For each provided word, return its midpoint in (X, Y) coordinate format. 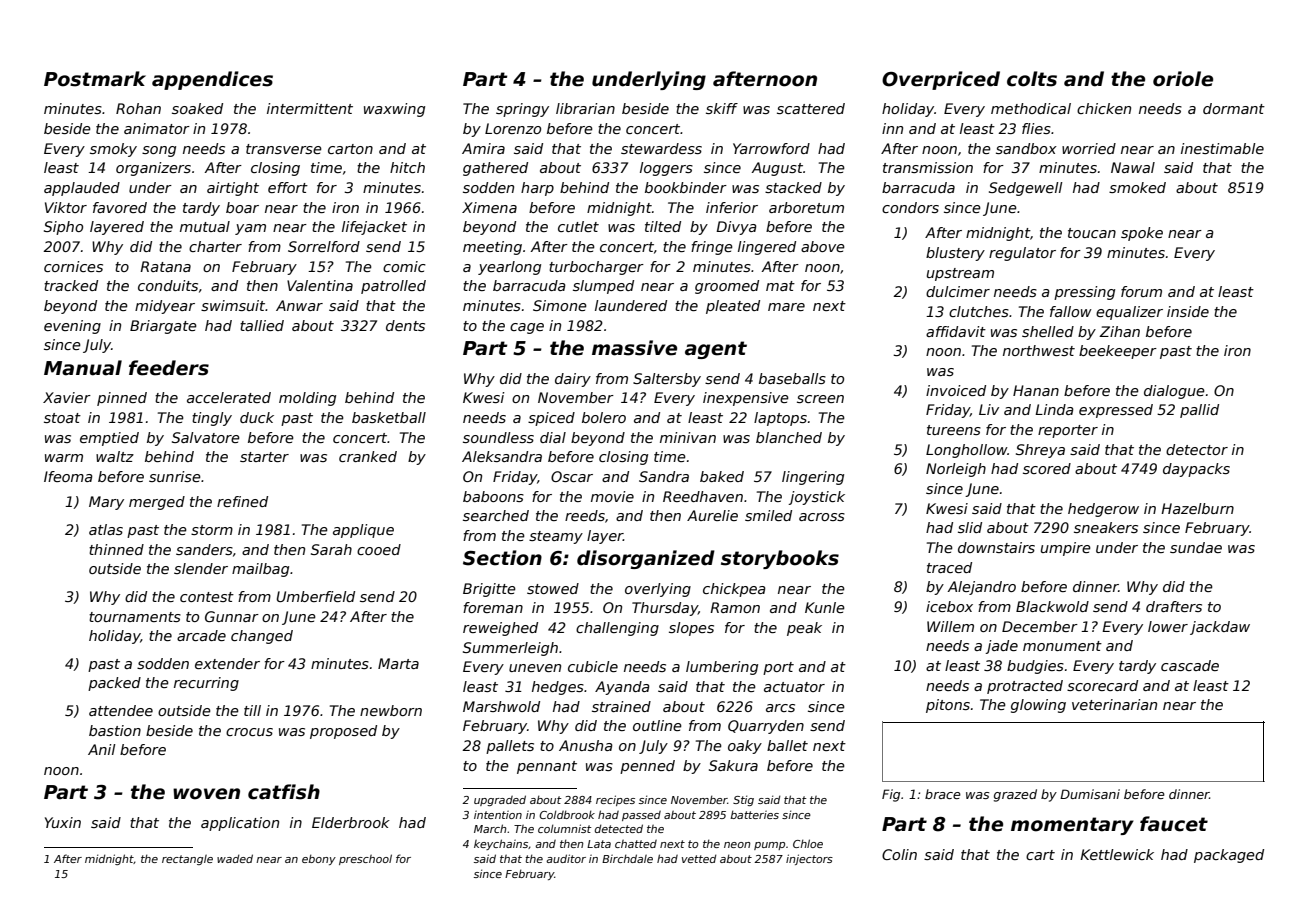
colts (1032, 79)
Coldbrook (567, 814)
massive (634, 348)
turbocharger (596, 268)
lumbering (722, 668)
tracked (71, 285)
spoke (1142, 234)
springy (522, 110)
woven (206, 794)
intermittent (310, 108)
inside (1188, 311)
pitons (948, 706)
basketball (389, 417)
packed (114, 684)
